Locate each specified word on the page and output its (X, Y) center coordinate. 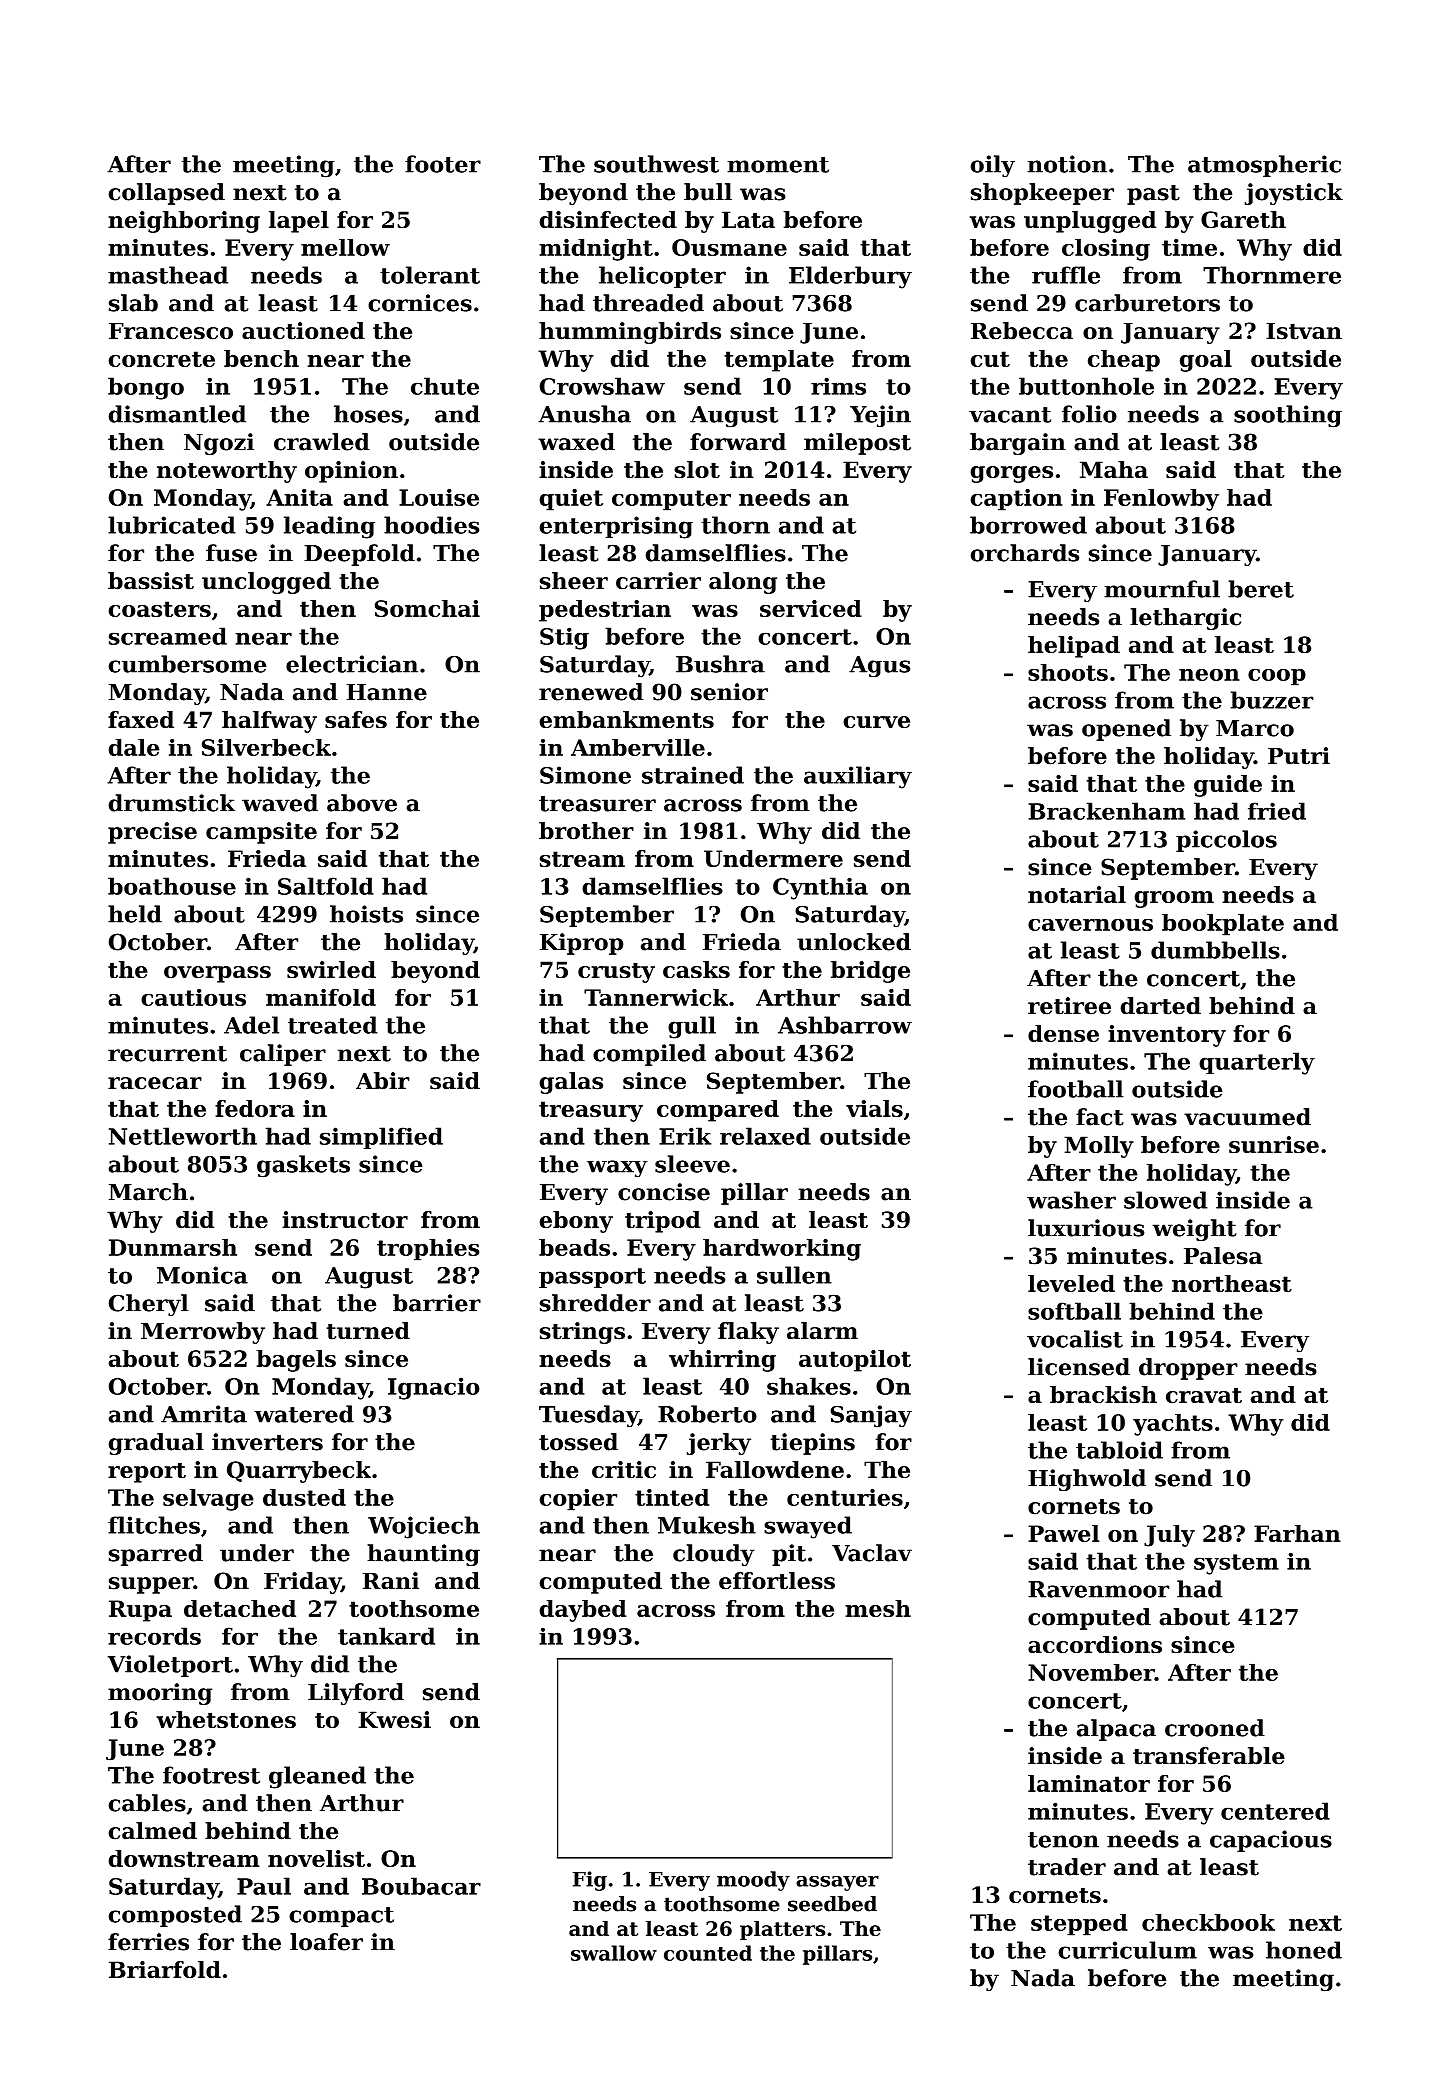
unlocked (854, 942)
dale (134, 747)
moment (778, 165)
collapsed (167, 194)
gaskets (303, 1166)
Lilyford (356, 1694)
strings (582, 1333)
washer (1071, 1200)
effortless (777, 1581)
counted (708, 1953)
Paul (264, 1886)
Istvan (1304, 331)
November (1091, 1672)
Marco (1255, 728)
